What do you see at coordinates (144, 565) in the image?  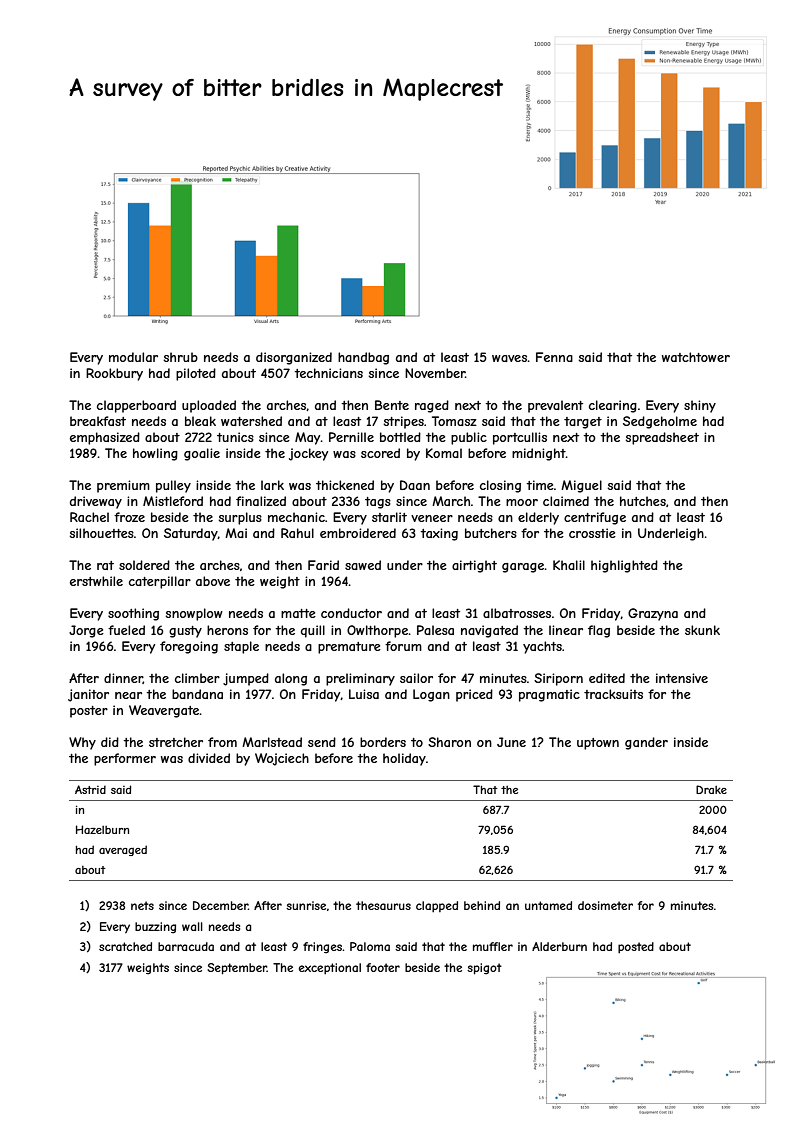 I see `soldered` at bounding box center [144, 565].
